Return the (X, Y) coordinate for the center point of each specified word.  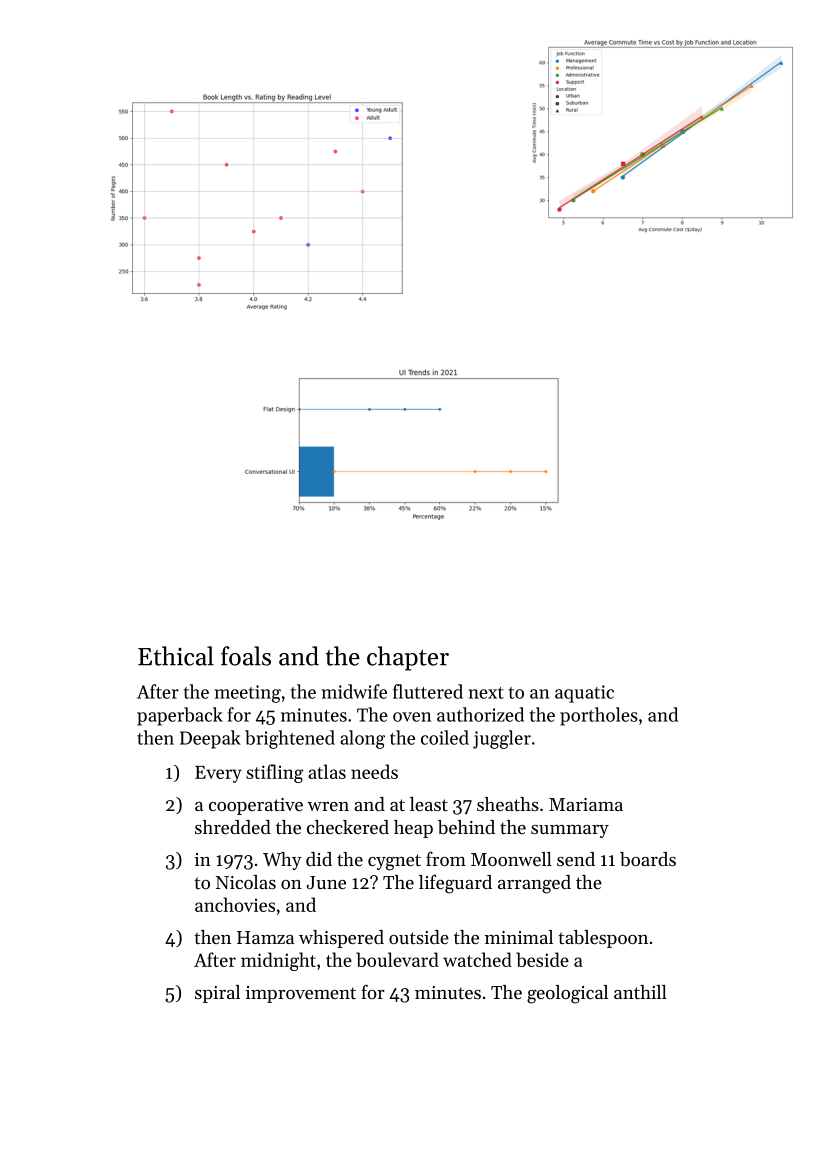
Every (218, 774)
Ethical (176, 656)
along (362, 739)
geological (567, 994)
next (486, 693)
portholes (599, 716)
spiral (217, 994)
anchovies (235, 904)
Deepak (210, 739)
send (576, 859)
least (429, 804)
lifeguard (455, 884)
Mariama (586, 804)
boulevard (397, 959)
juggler (502, 739)
